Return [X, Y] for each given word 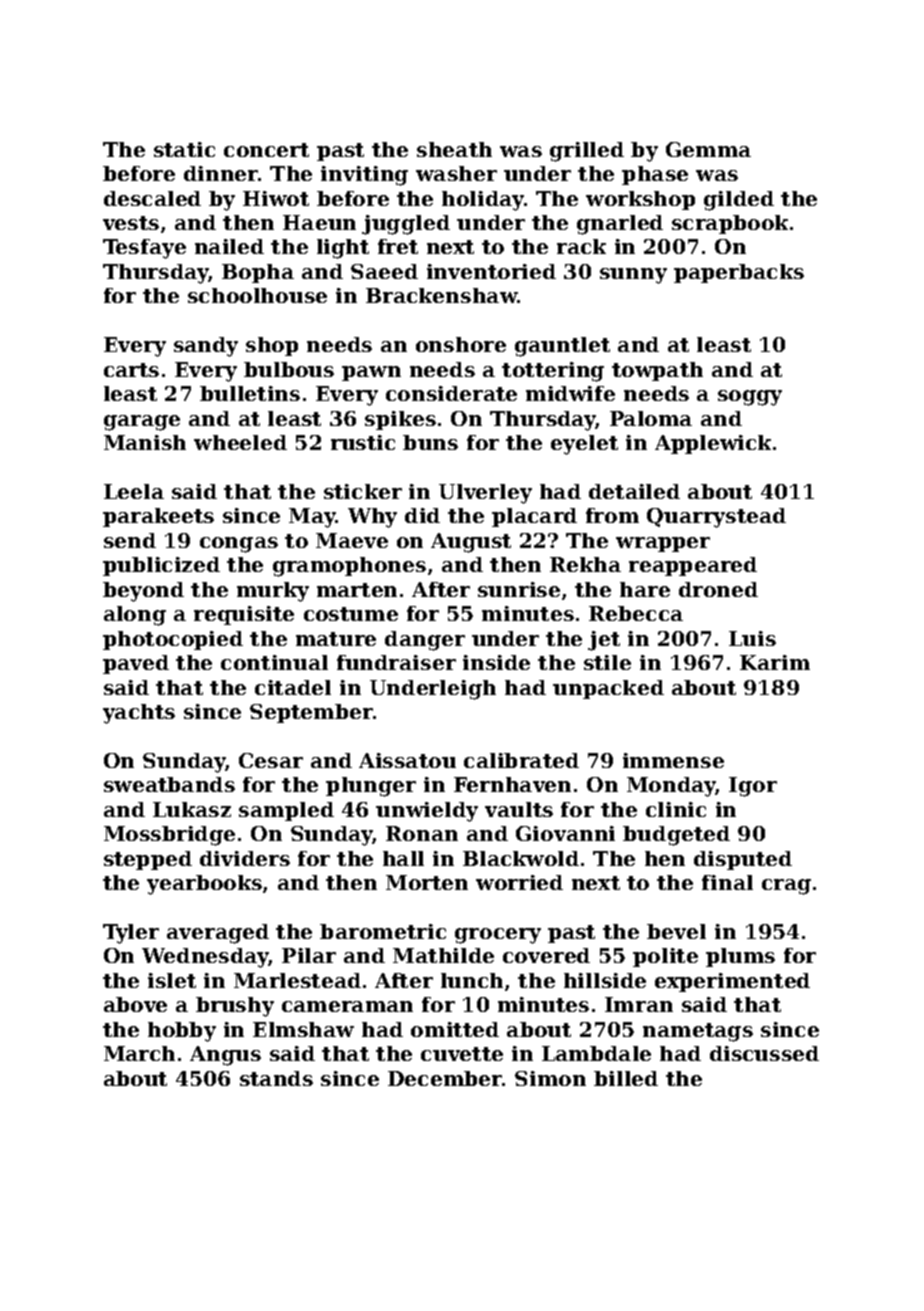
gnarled [620, 225]
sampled [286, 811]
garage [142, 423]
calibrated [521, 760]
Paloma [651, 418]
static [184, 149]
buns [430, 442]
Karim [775, 662]
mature [336, 639]
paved [136, 664]
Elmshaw [303, 1029]
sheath [454, 149]
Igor [753, 787]
